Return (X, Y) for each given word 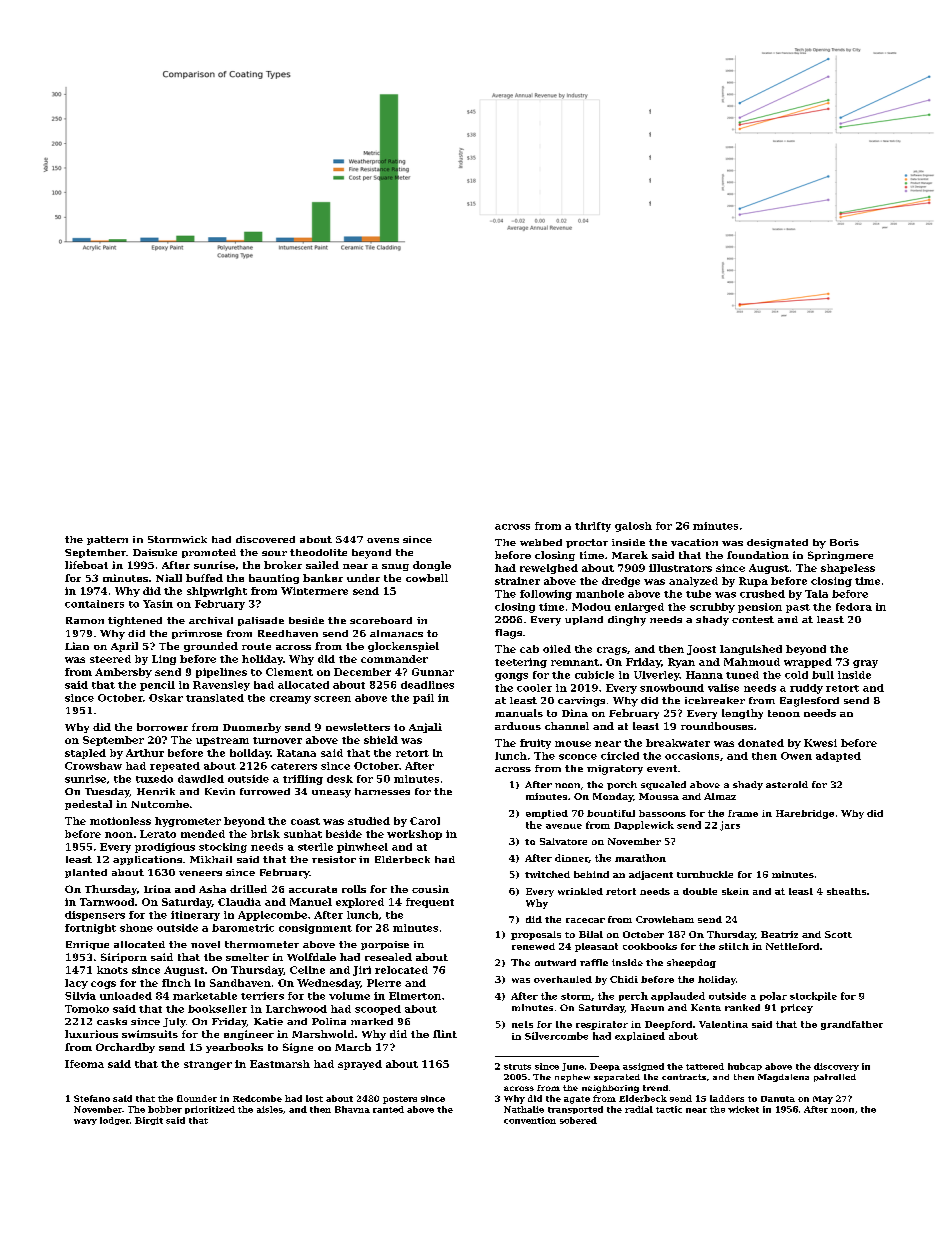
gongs (511, 677)
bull (823, 675)
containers (94, 604)
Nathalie (524, 1109)
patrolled (835, 1078)
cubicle (594, 675)
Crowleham (665, 919)
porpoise (385, 945)
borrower (162, 727)
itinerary (195, 916)
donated (761, 743)
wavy (85, 1122)
